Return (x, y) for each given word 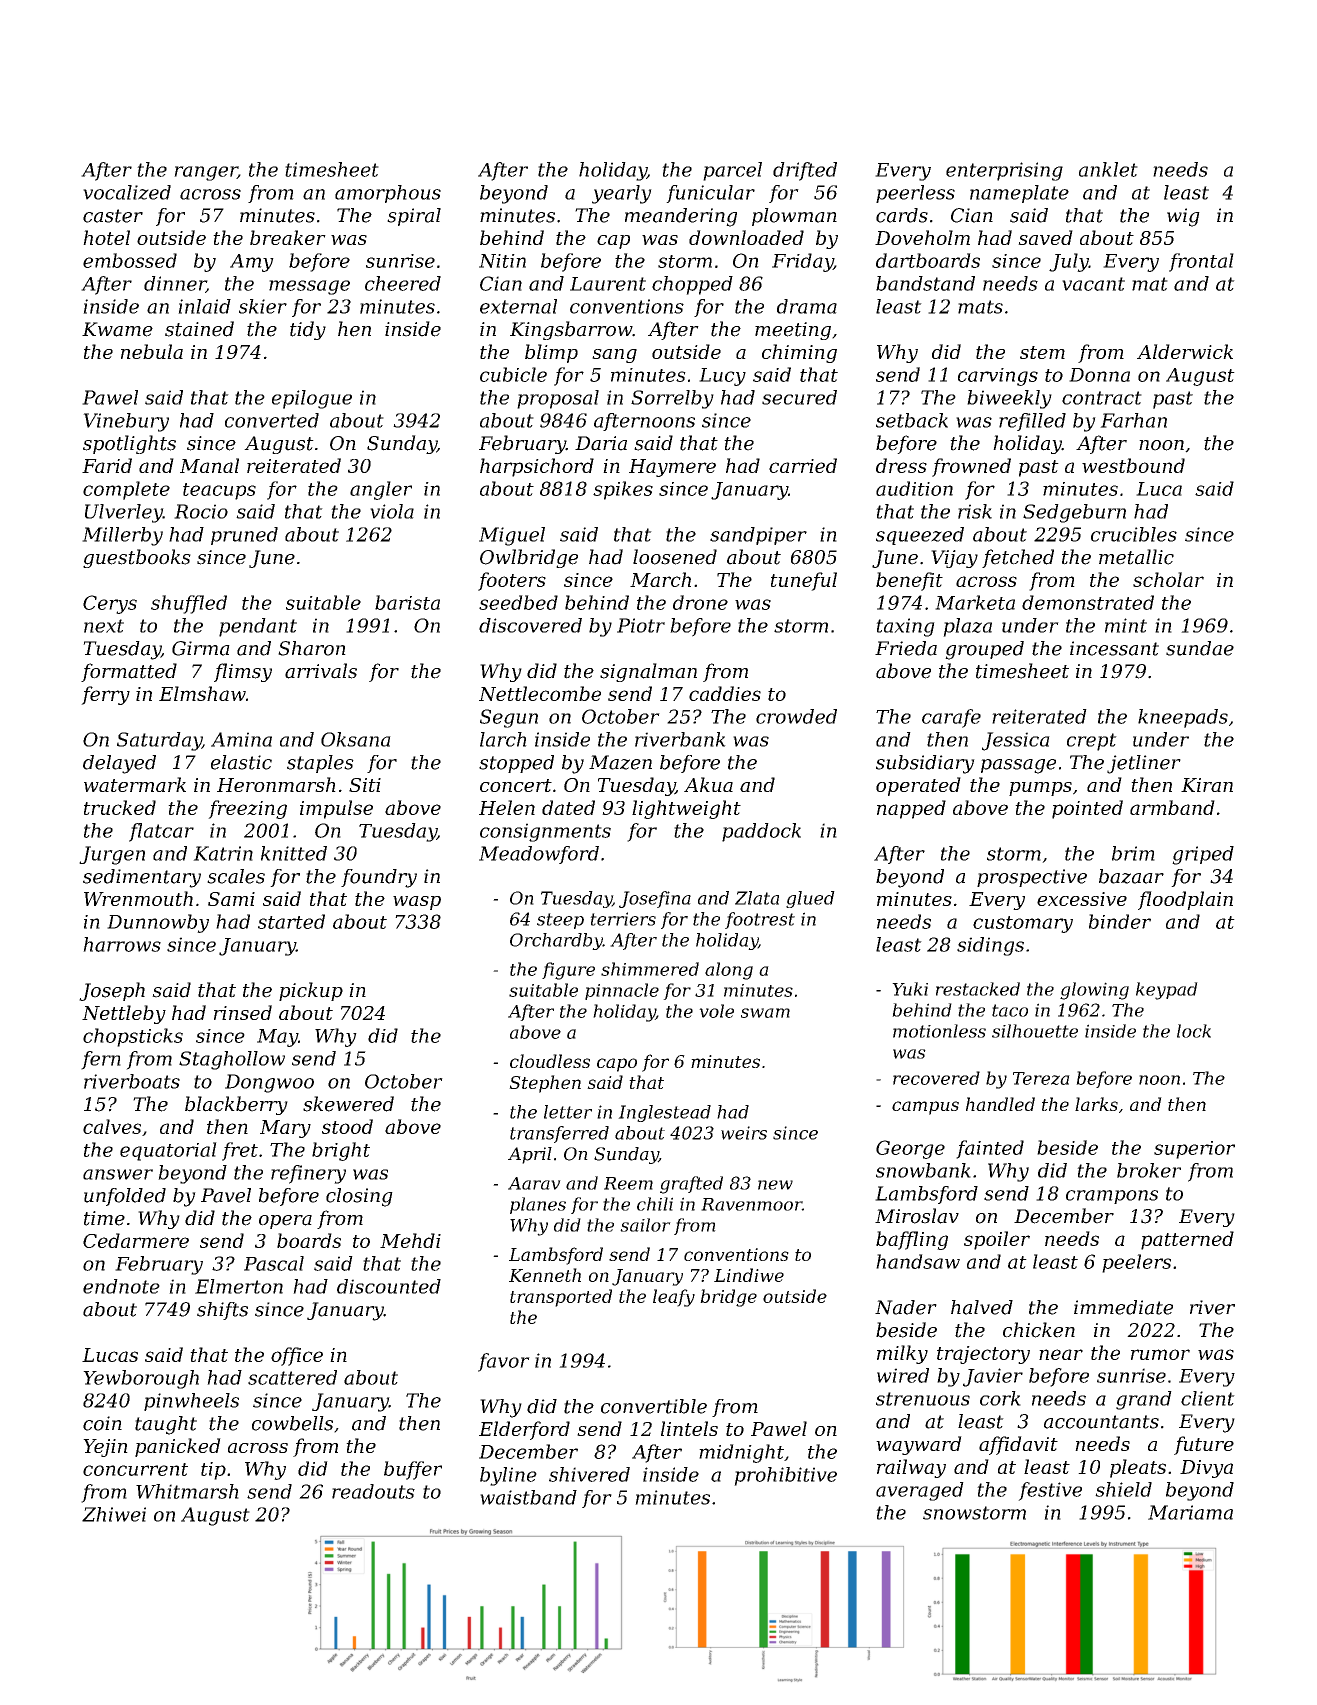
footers (512, 581)
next (104, 626)
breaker (288, 237)
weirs (744, 1133)
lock (1194, 1031)
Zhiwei (114, 1514)
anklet (1108, 169)
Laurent (608, 284)
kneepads (1183, 718)
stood (347, 1126)
